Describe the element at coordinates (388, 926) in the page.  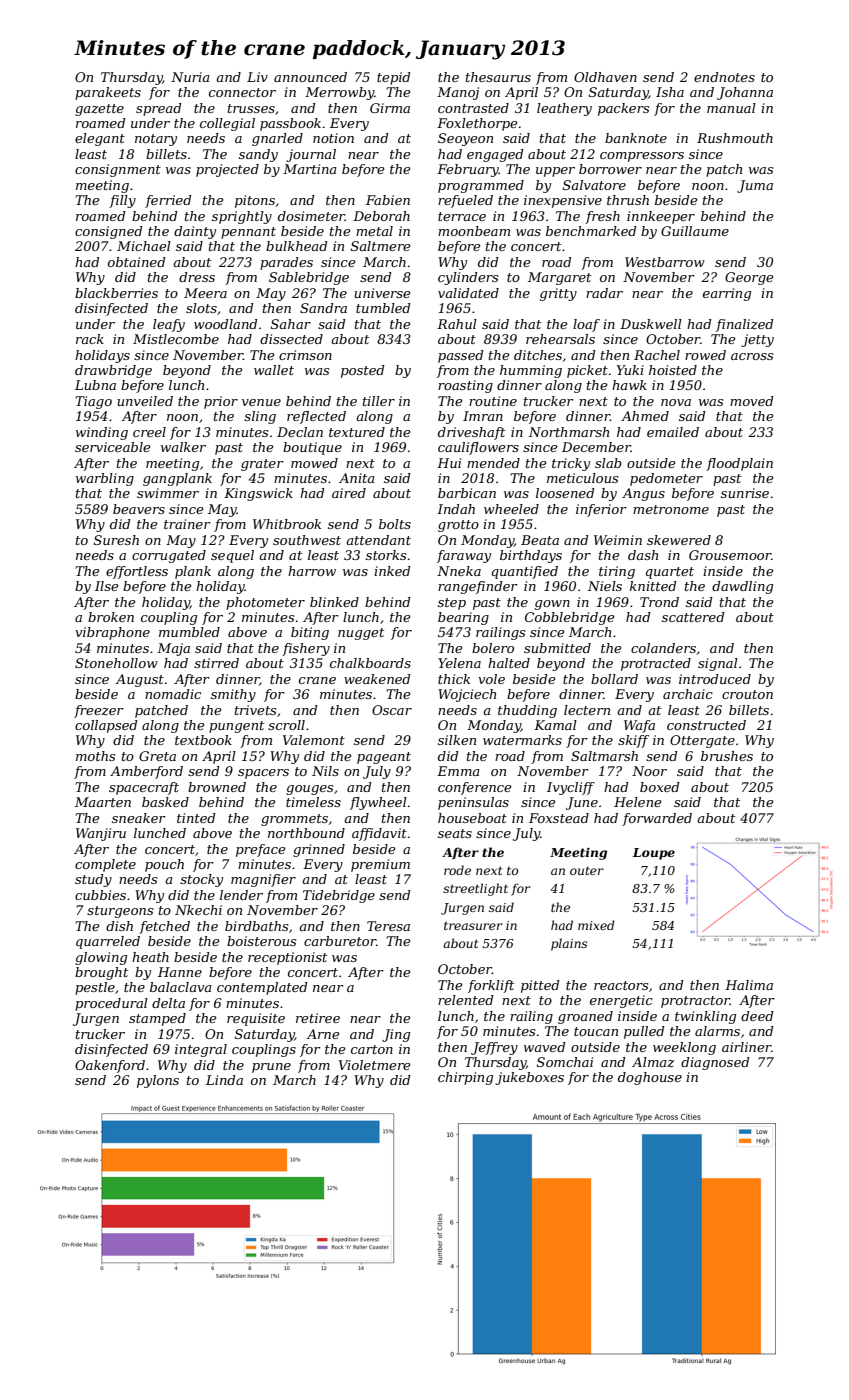
I see `Teresa` at that location.
